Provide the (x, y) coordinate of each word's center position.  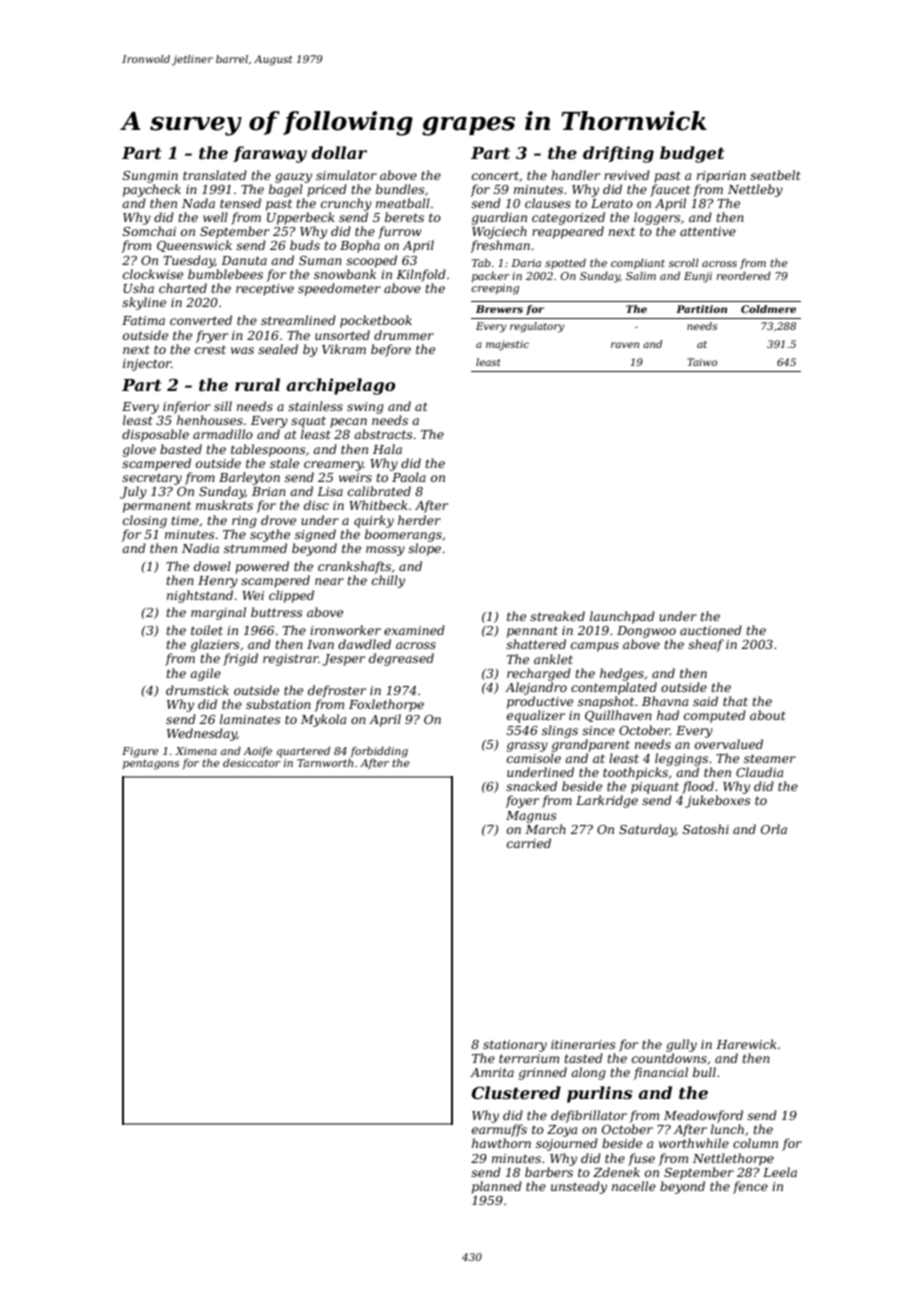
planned (497, 1187)
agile (205, 674)
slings (560, 731)
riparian (721, 177)
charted (183, 288)
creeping (495, 289)
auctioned (711, 630)
